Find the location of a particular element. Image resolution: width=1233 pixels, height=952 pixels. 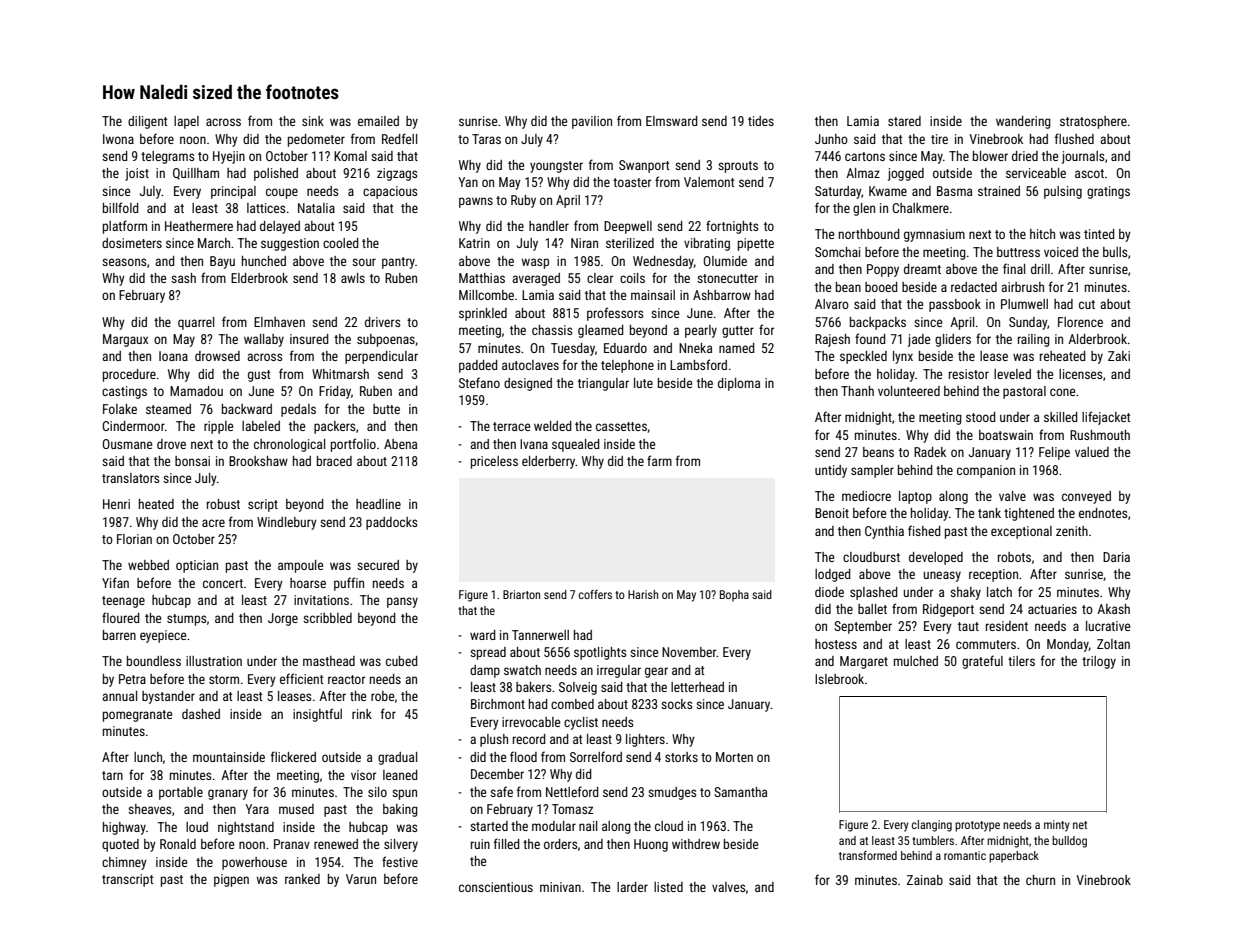

stratosphere is located at coordinates (1093, 122).
